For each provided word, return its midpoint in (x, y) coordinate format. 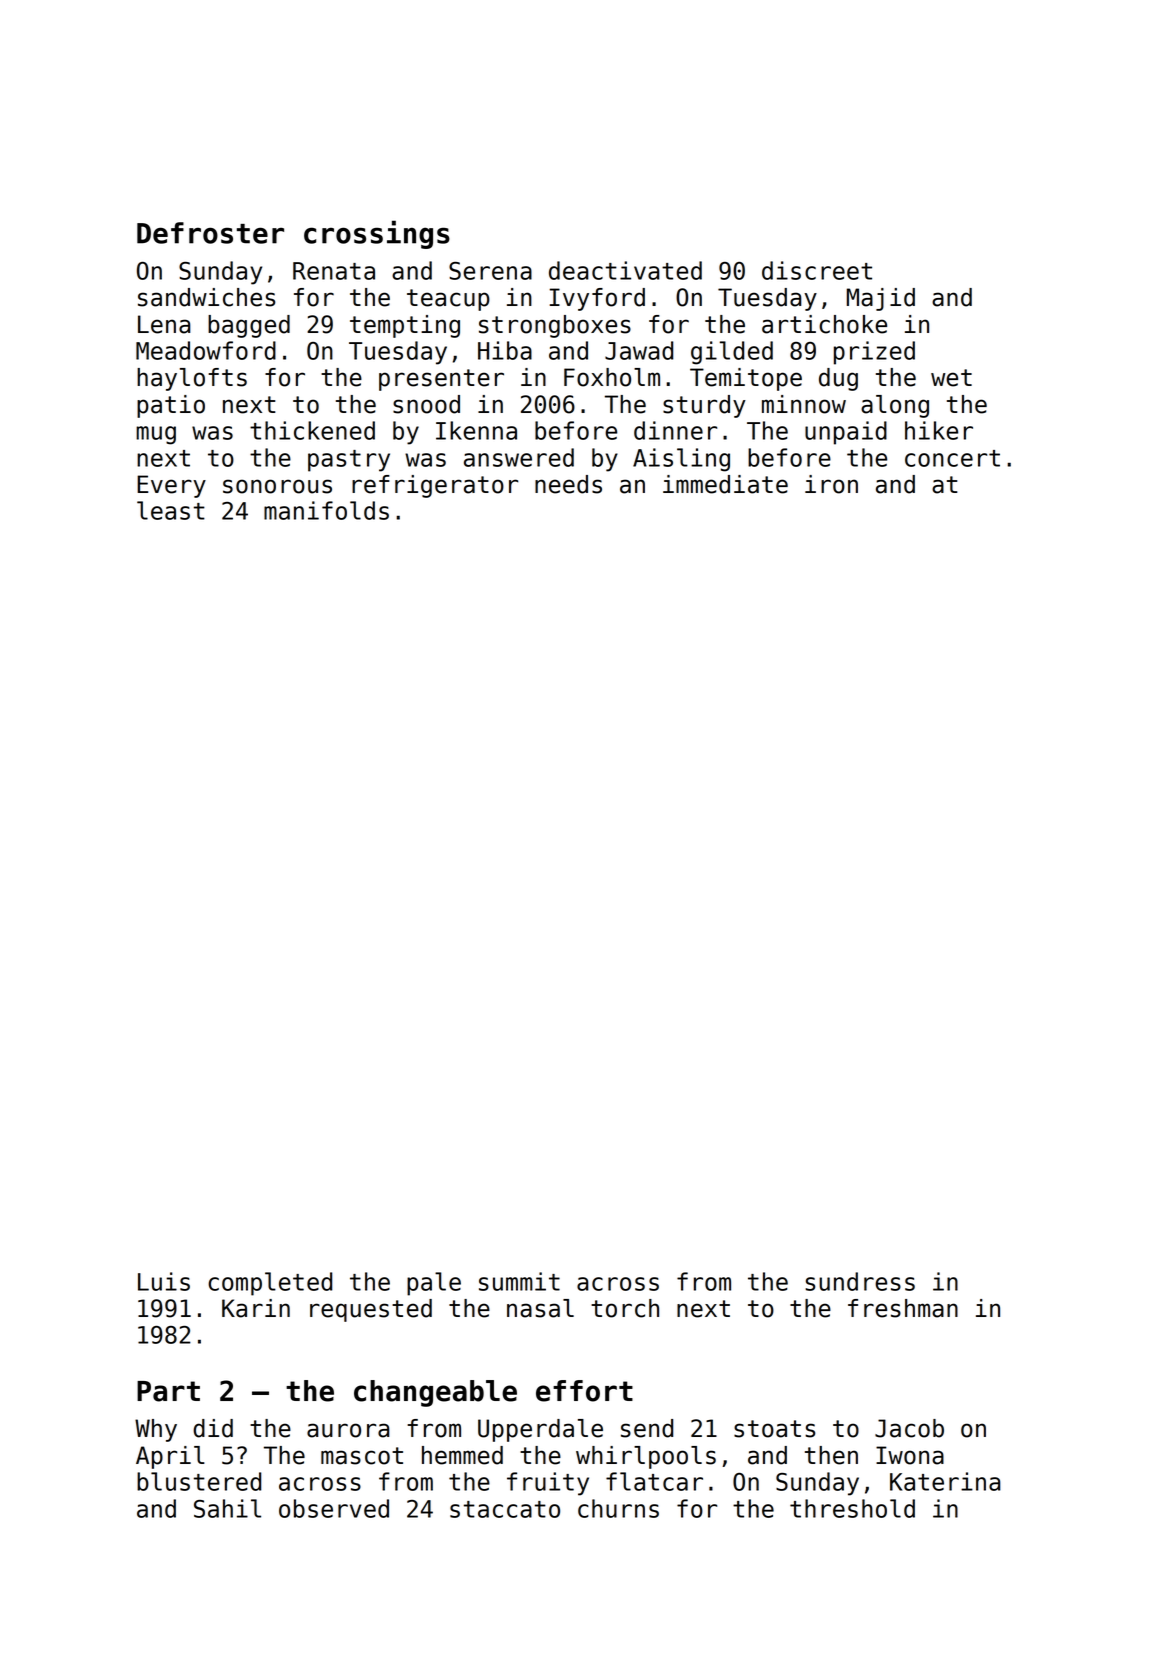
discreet (817, 270)
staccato (505, 1509)
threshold (852, 1508)
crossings (377, 234)
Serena (490, 271)
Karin (256, 1308)
